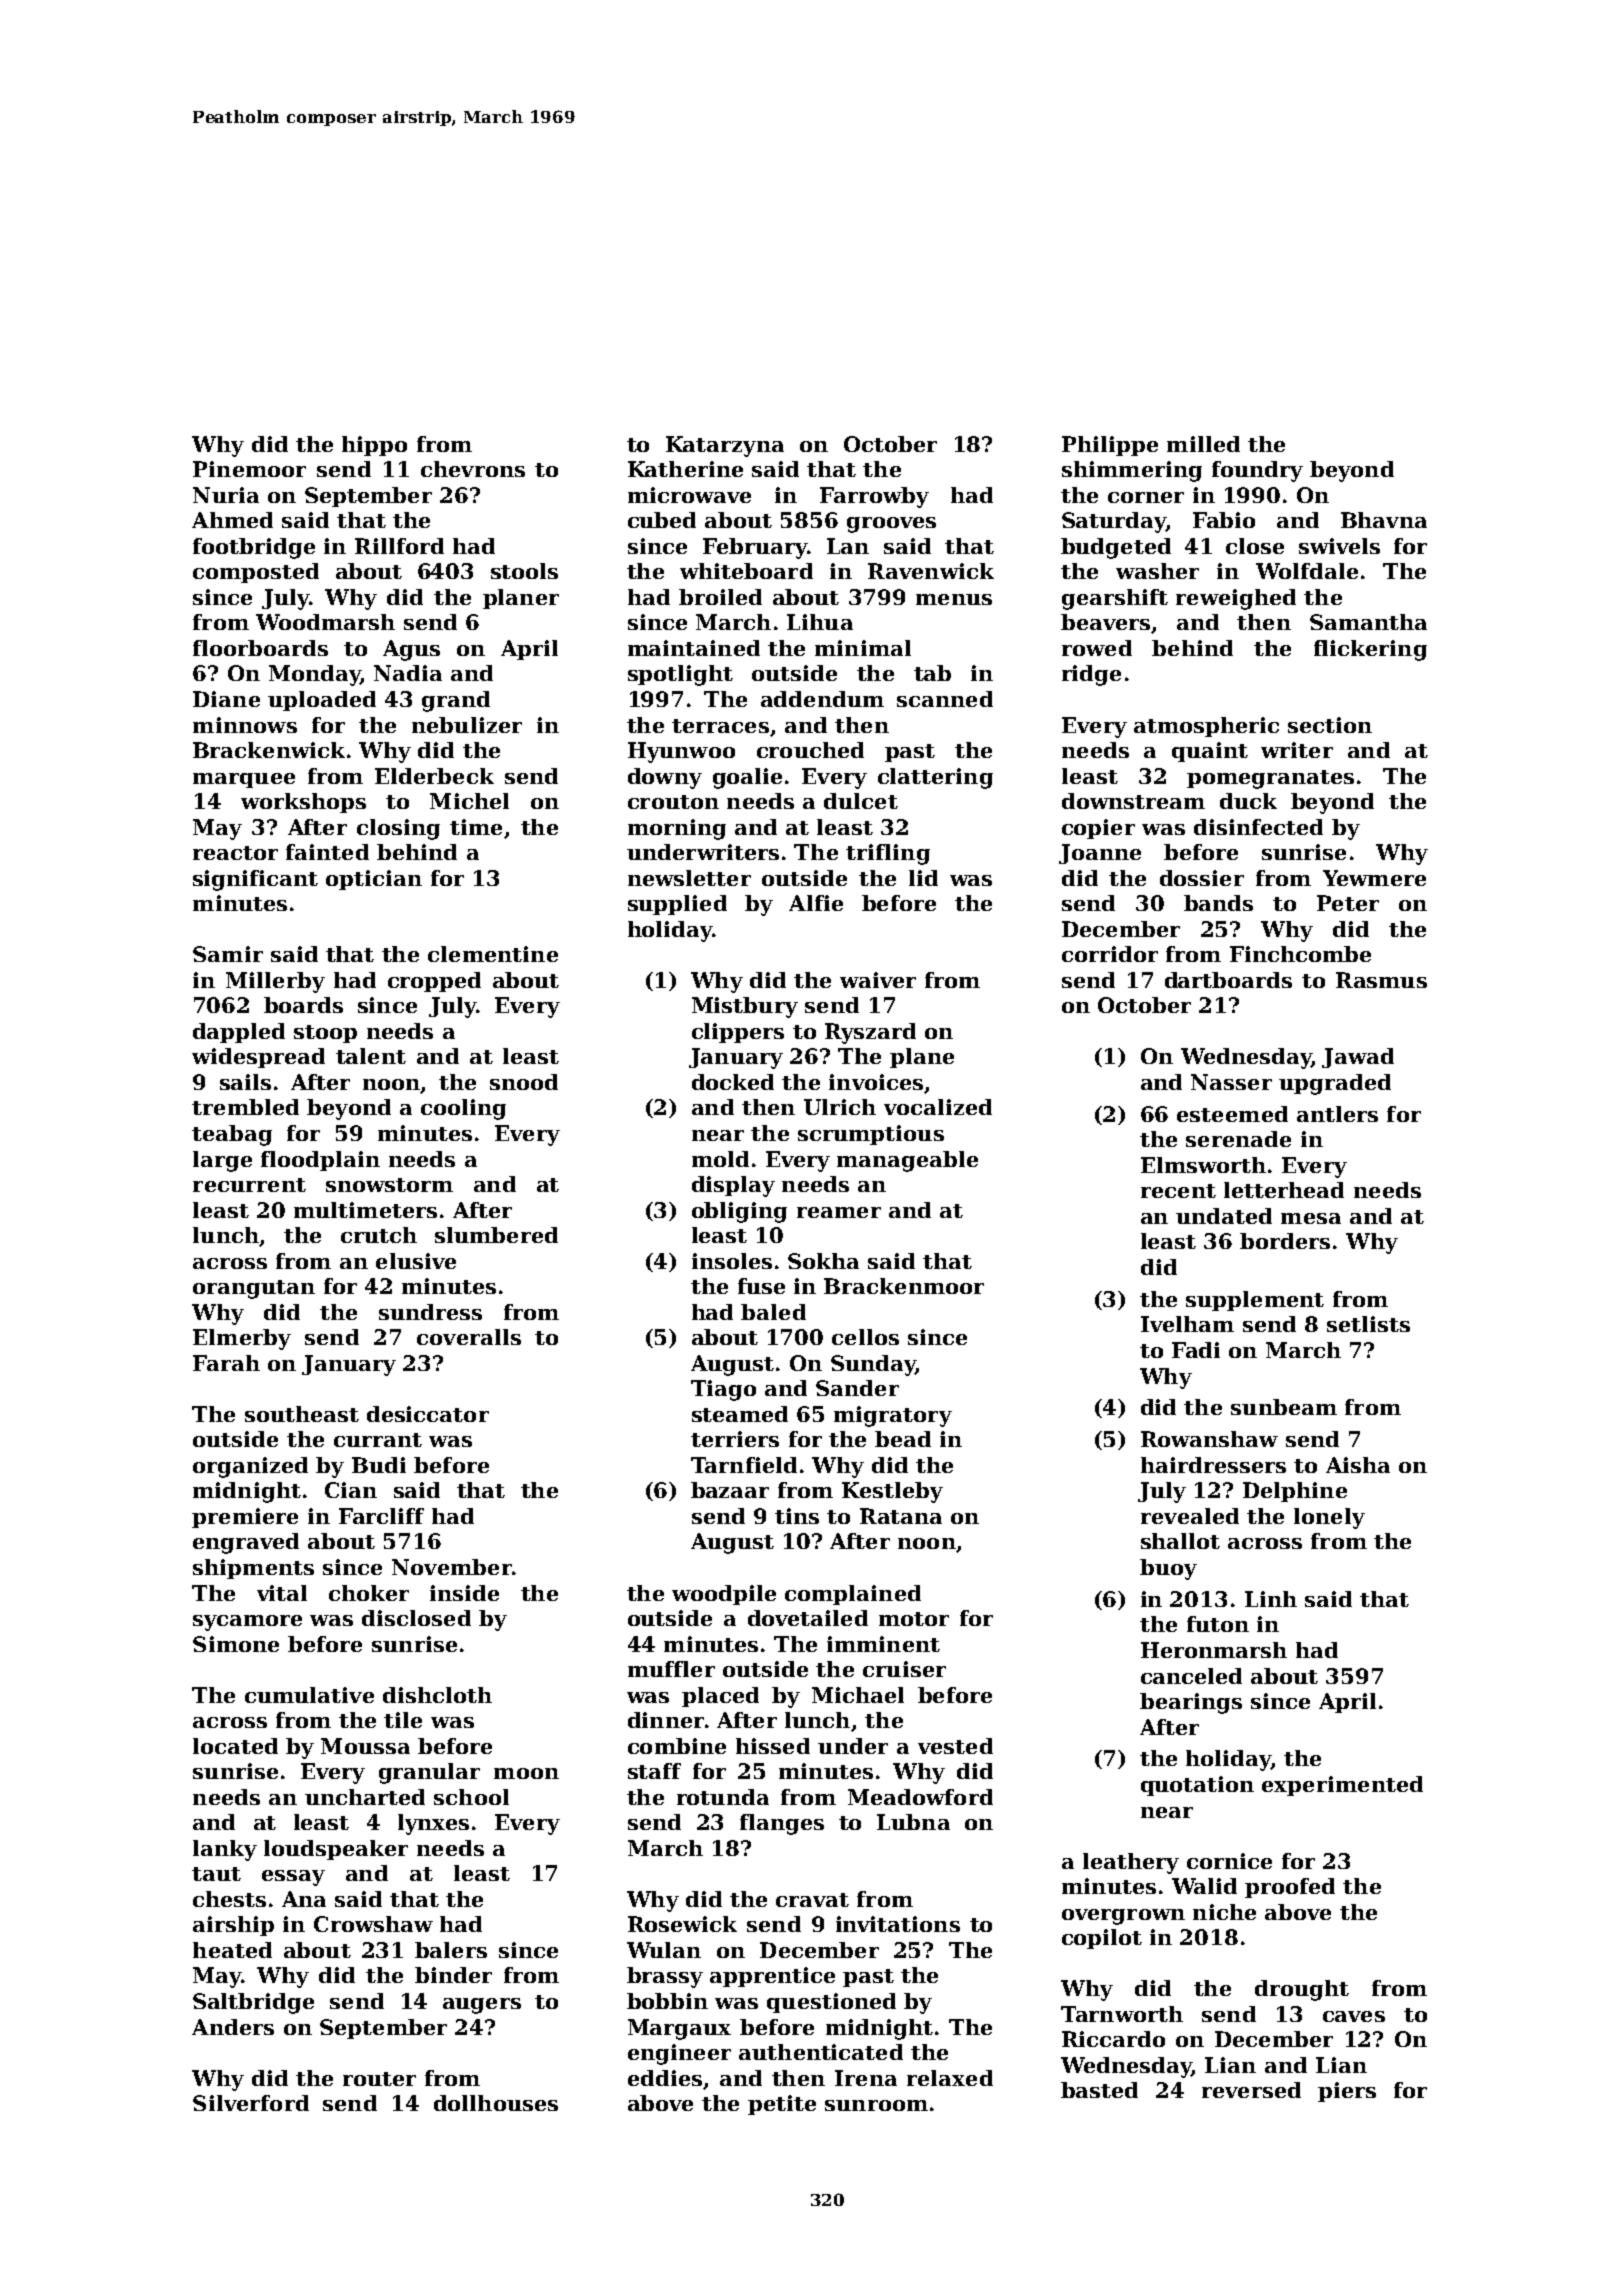  Describe the element at coordinates (723, 1390) in the screenshot. I see `Tiago` at that location.
